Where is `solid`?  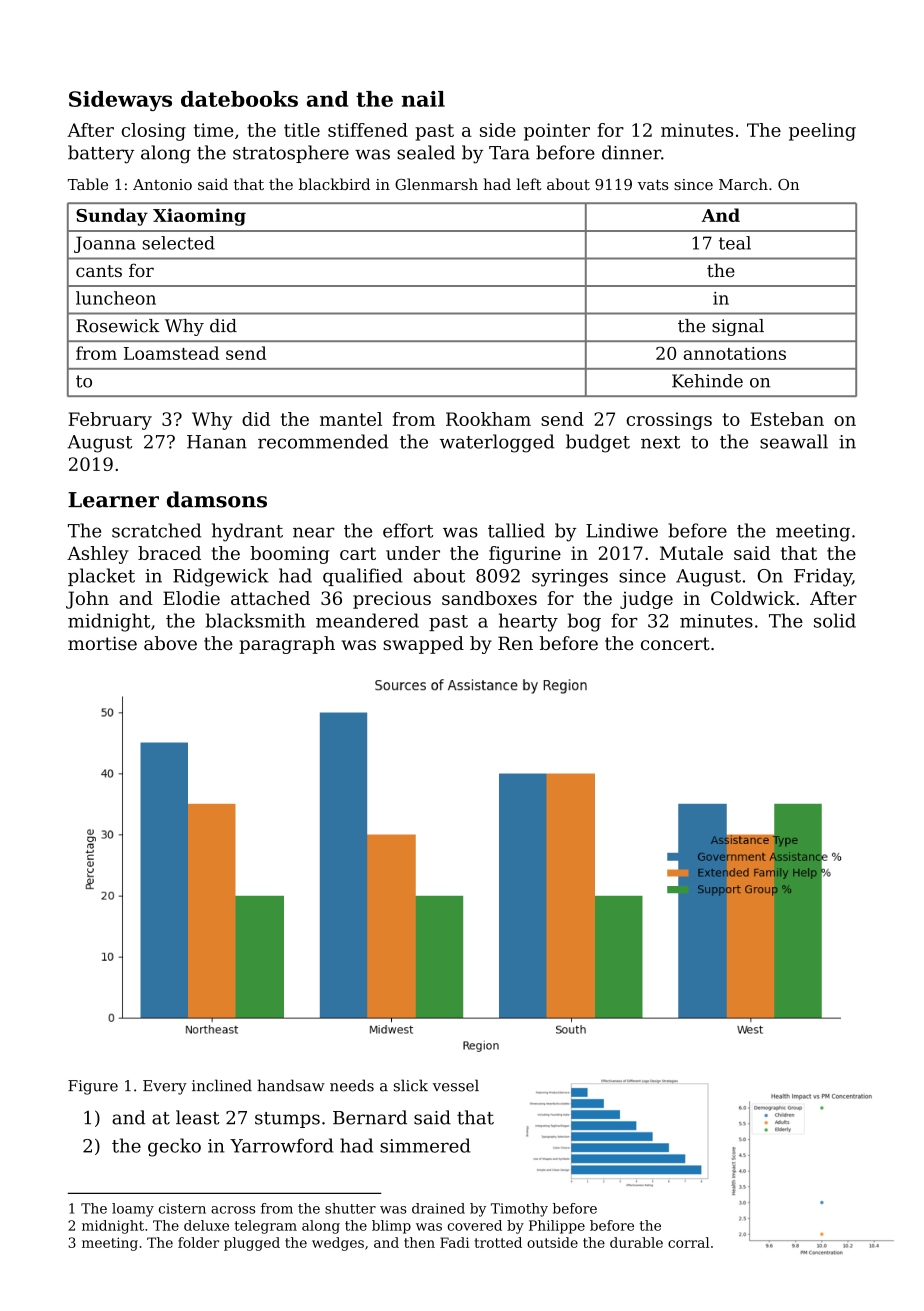
solid is located at coordinates (835, 620).
